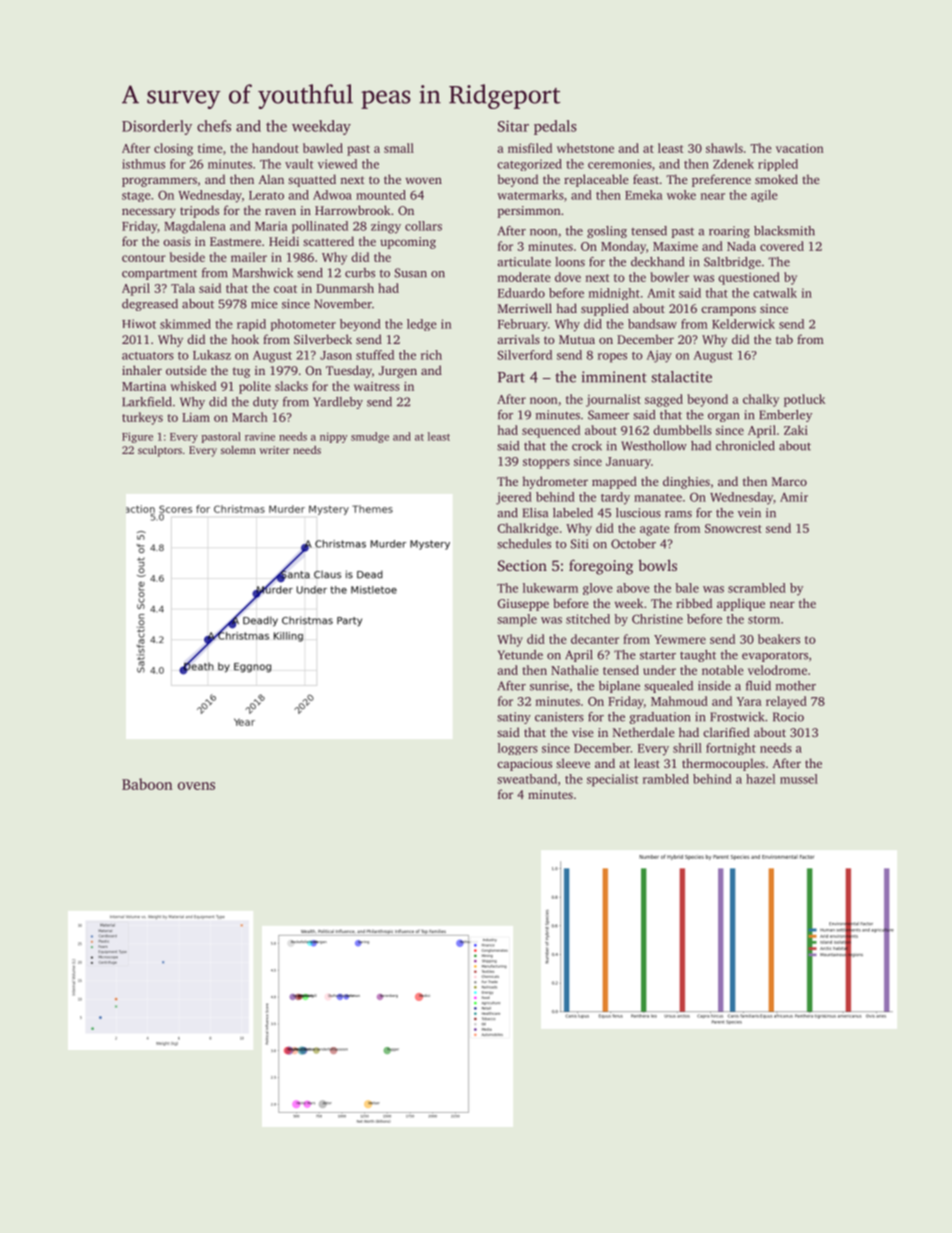 The image size is (952, 1233). What do you see at coordinates (687, 588) in the screenshot?
I see `bale` at bounding box center [687, 588].
